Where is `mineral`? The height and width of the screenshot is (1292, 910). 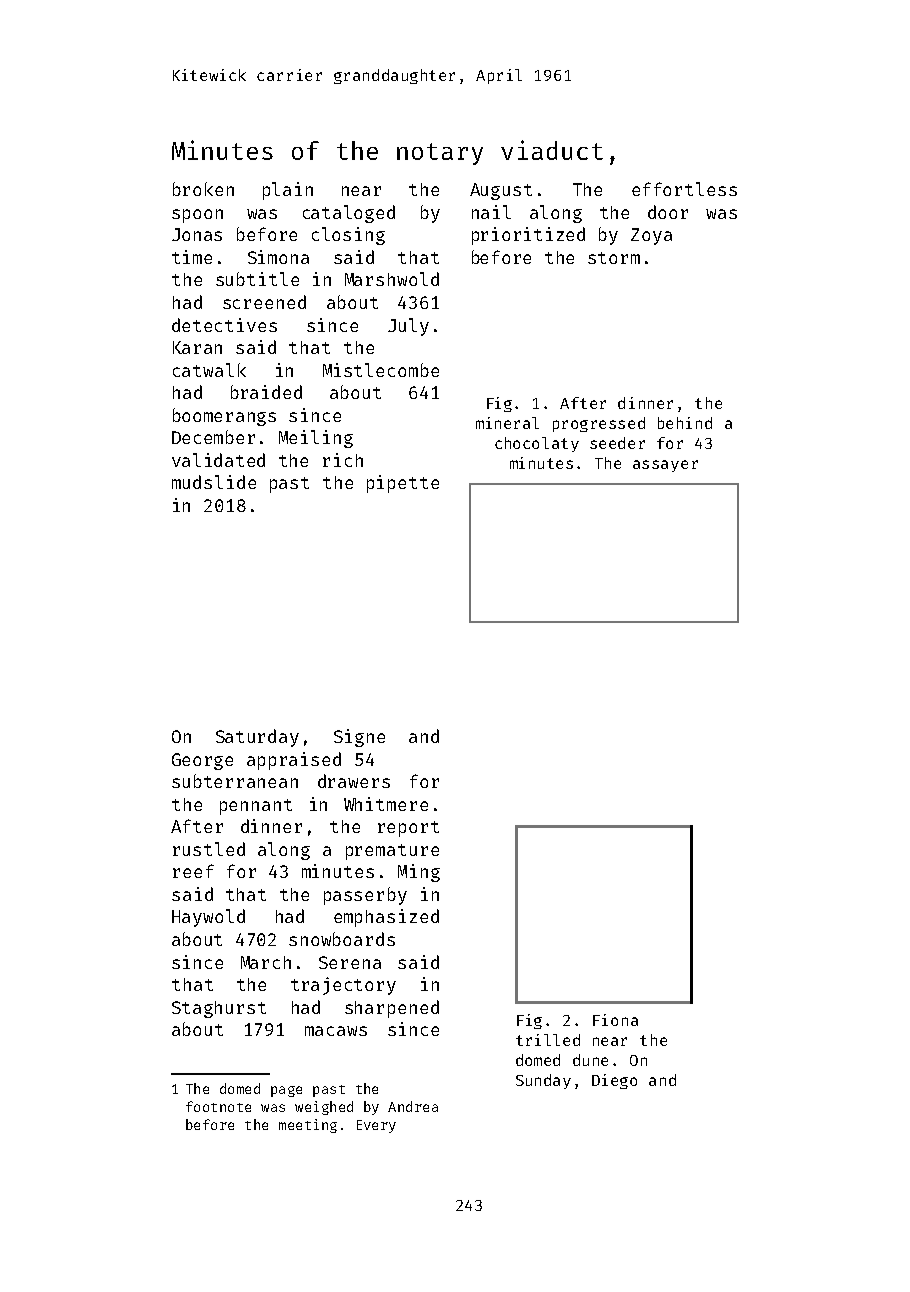
mineral is located at coordinates (507, 423).
